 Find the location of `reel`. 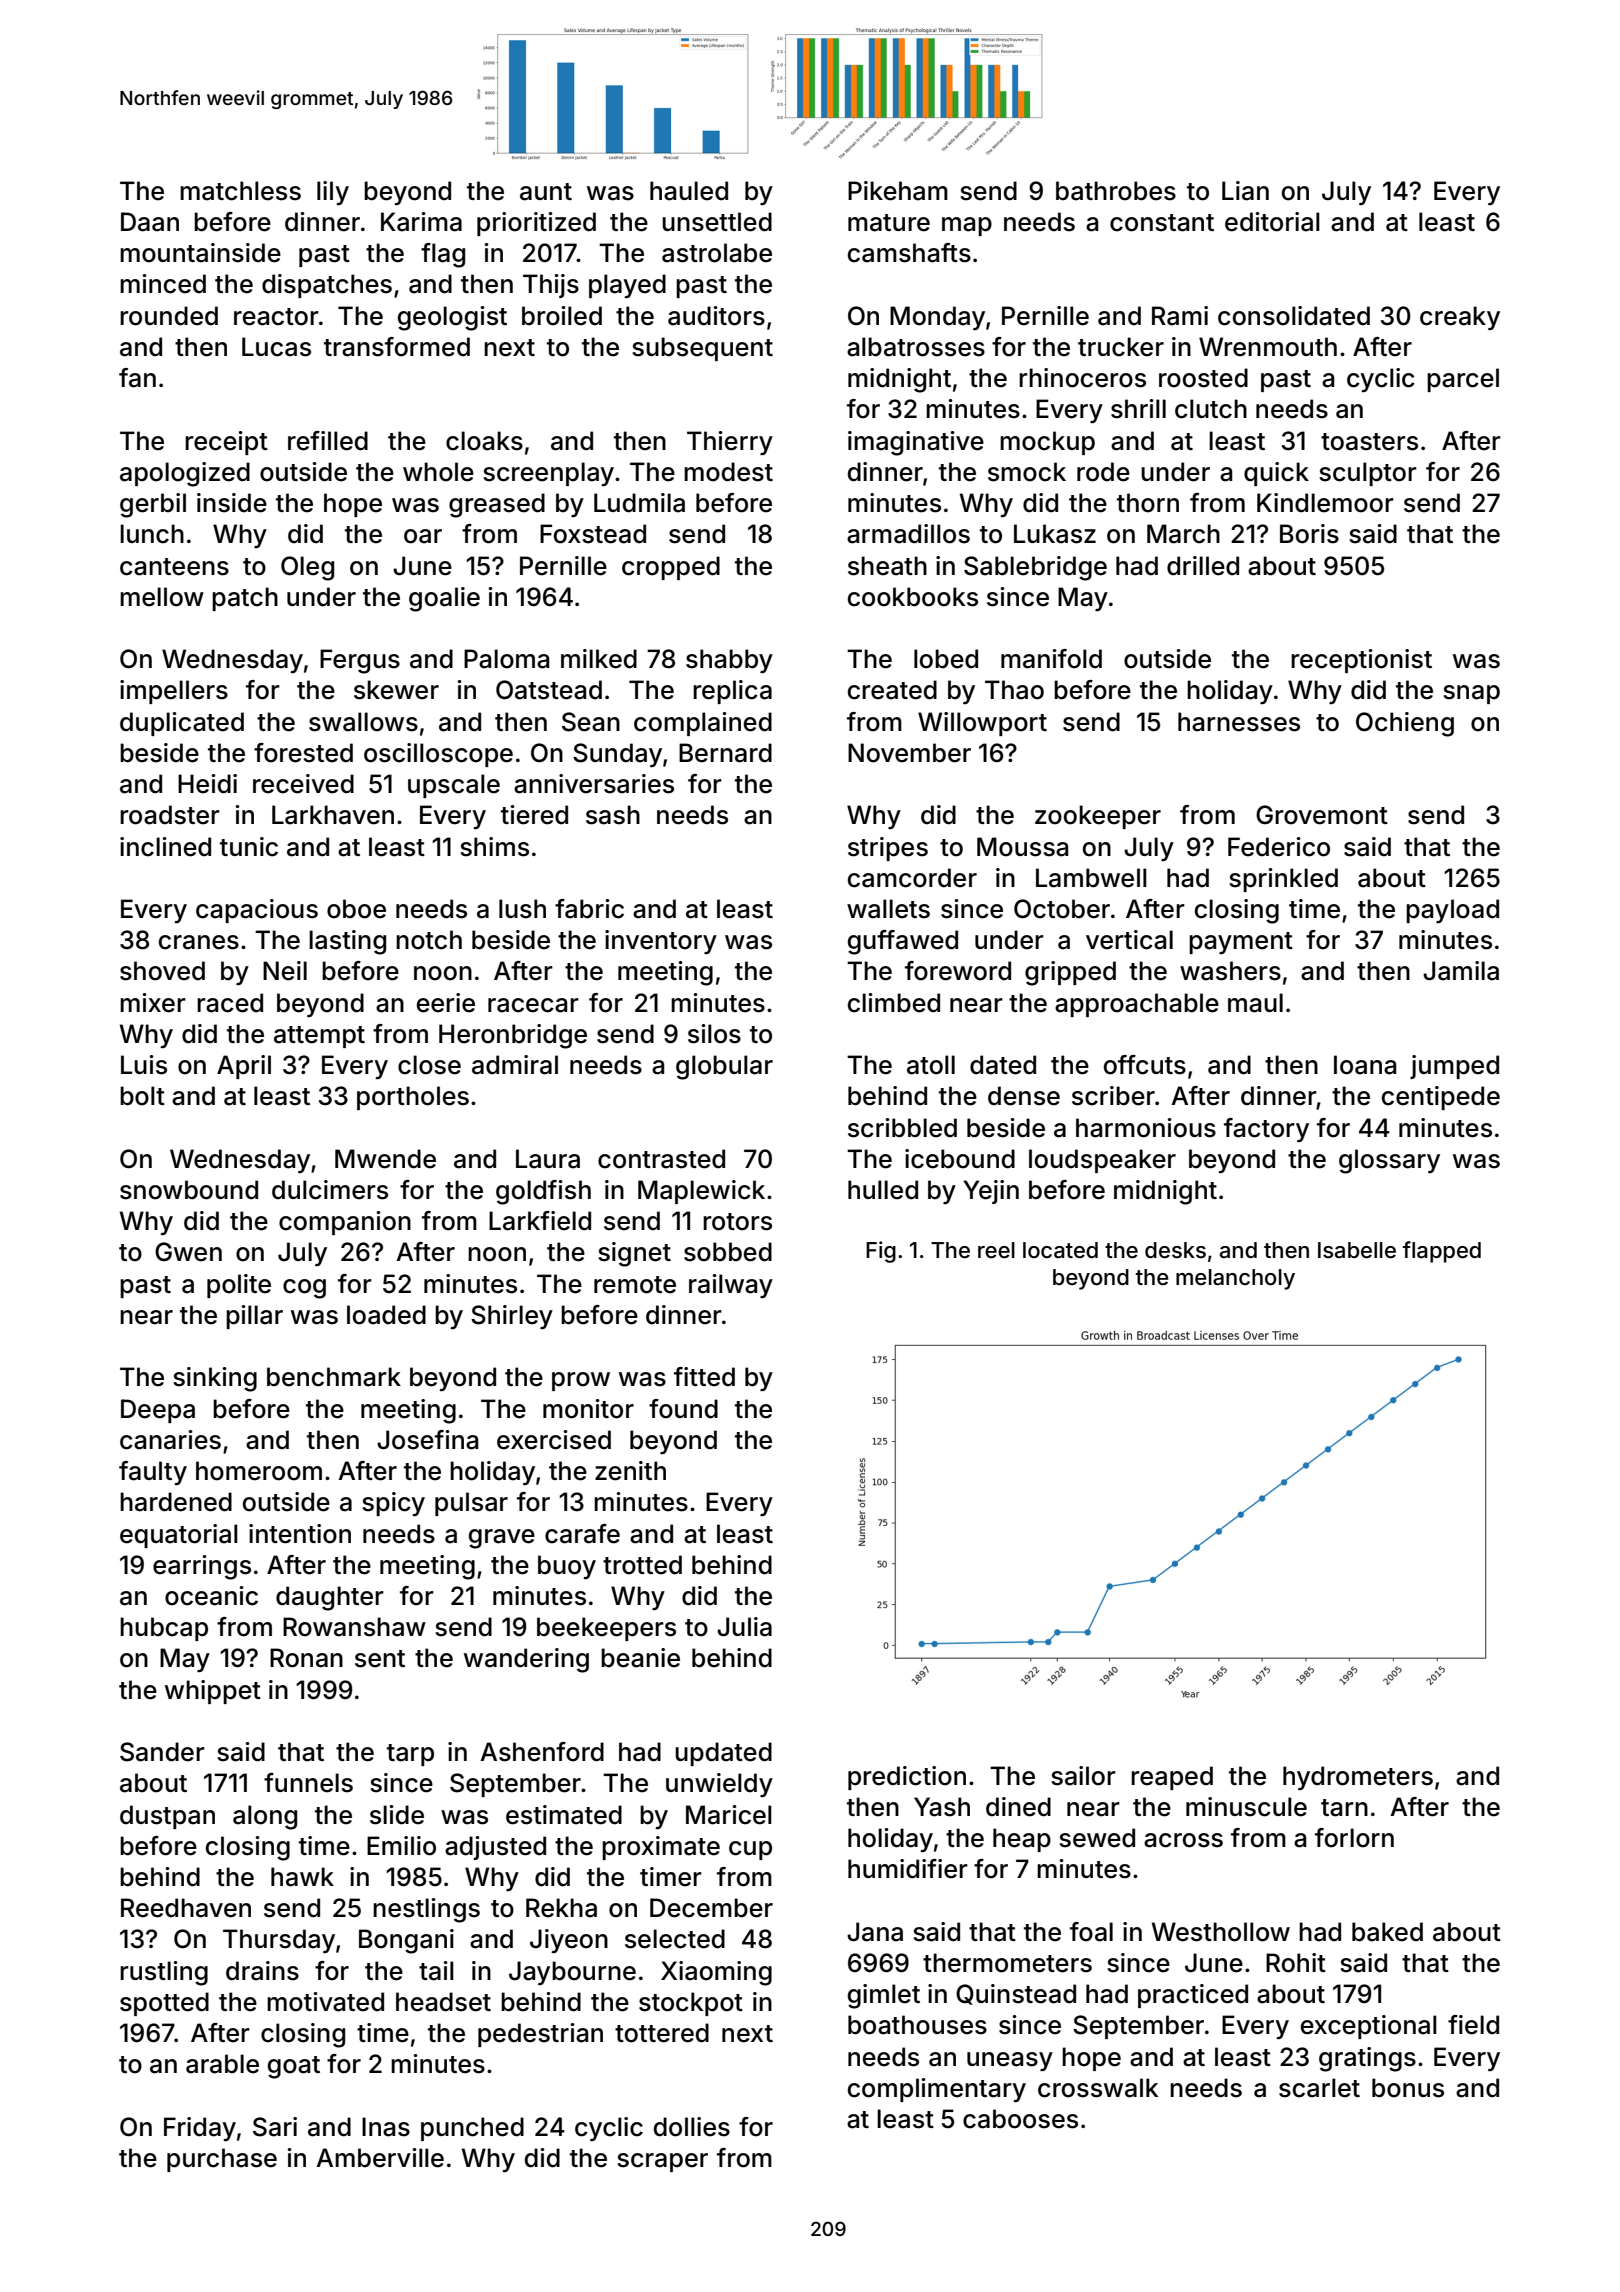

reel is located at coordinates (996, 1250).
